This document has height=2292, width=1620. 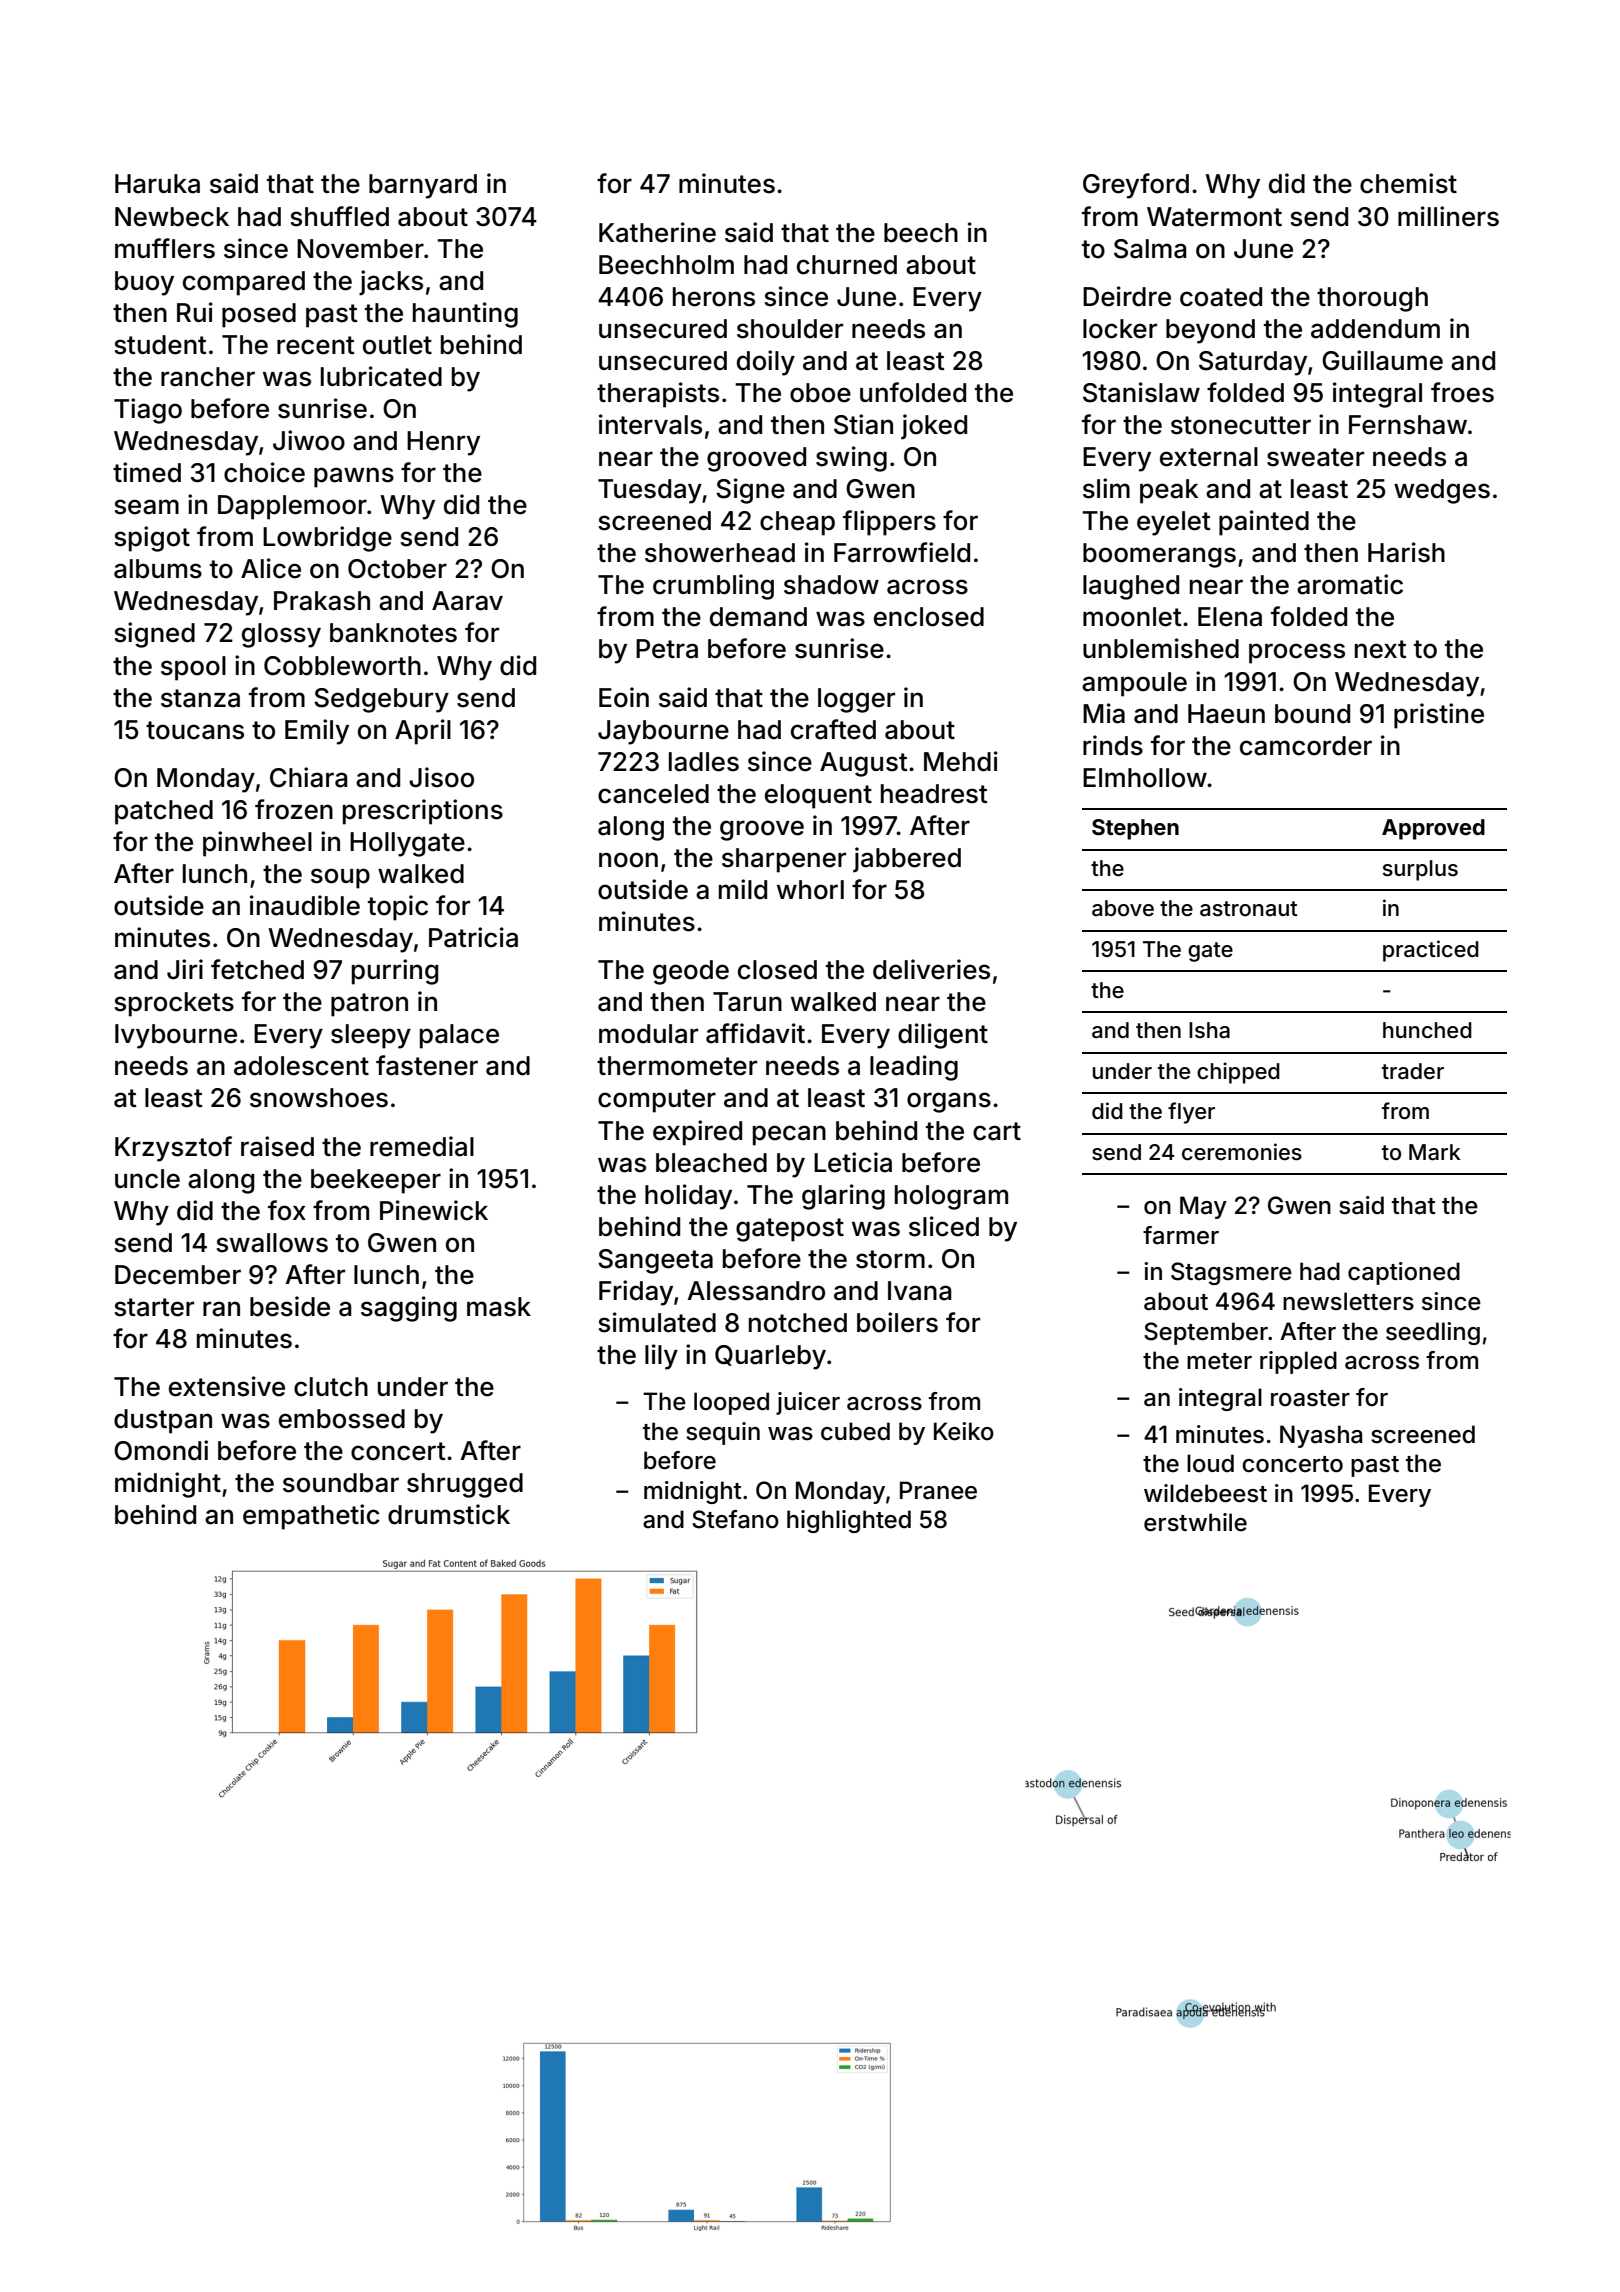 What do you see at coordinates (653, 794) in the document?
I see `canceled` at bounding box center [653, 794].
